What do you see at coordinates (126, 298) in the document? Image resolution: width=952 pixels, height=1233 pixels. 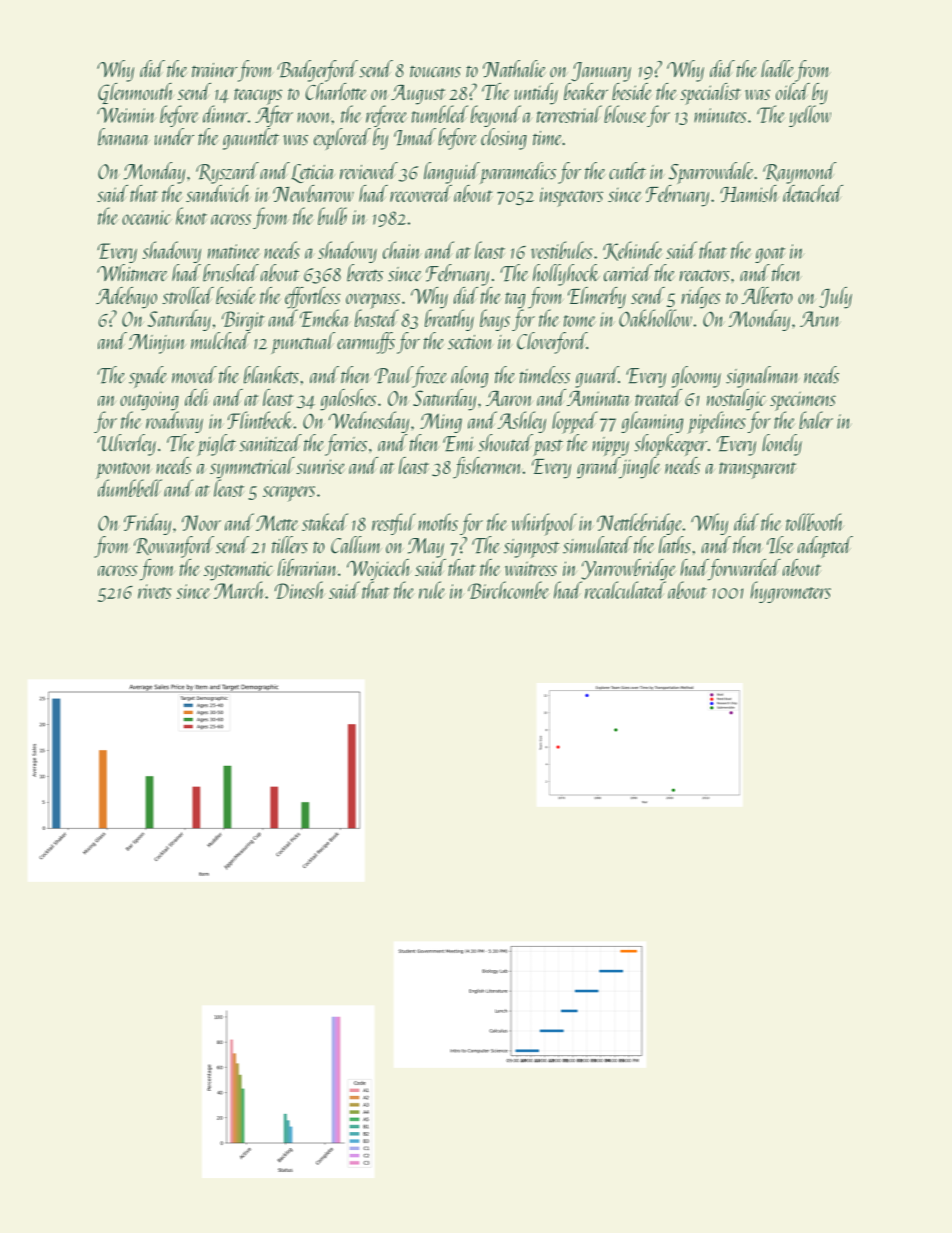 I see `Adebayo` at bounding box center [126, 298].
